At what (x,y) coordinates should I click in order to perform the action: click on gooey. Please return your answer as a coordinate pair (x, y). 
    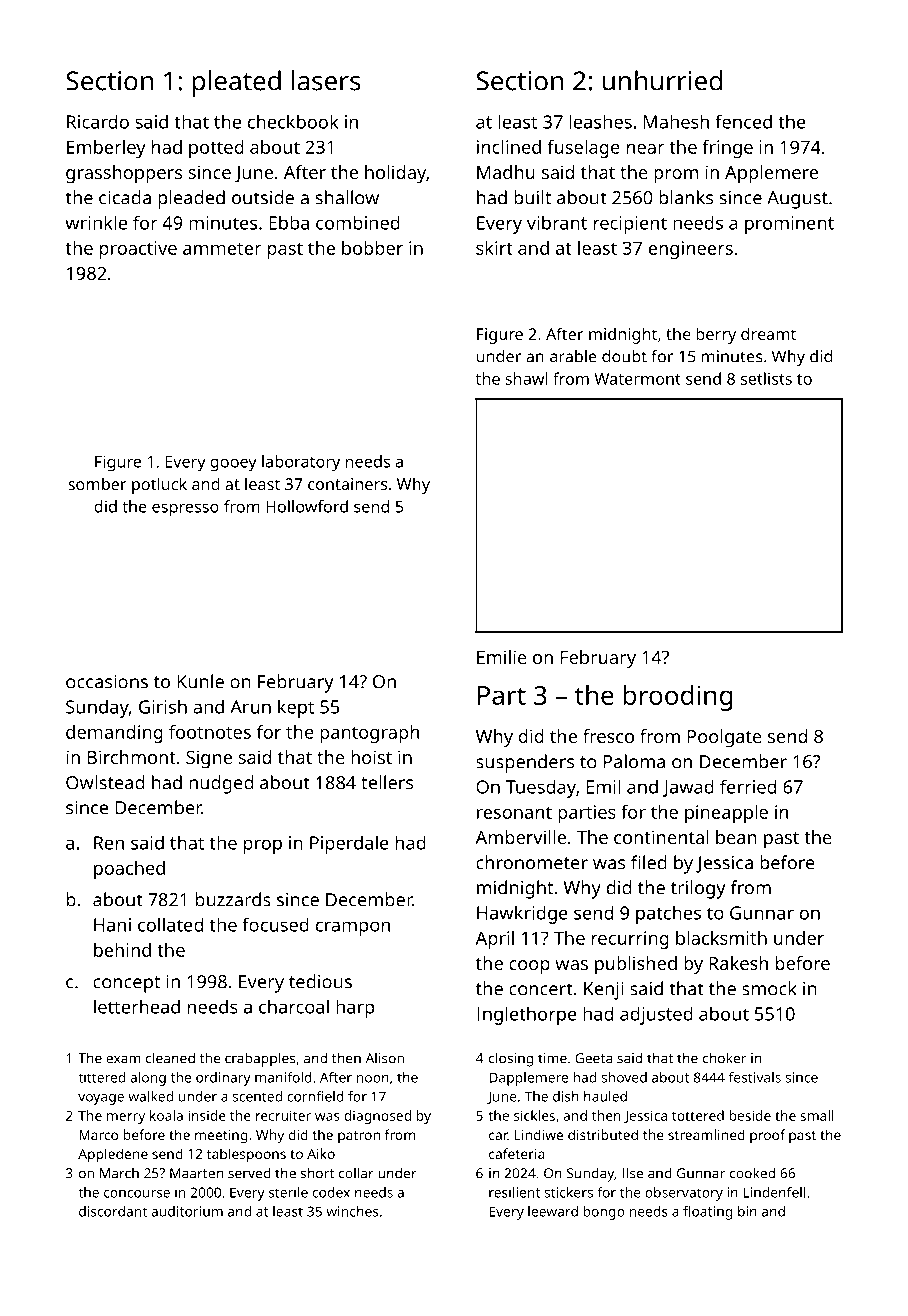
    Looking at the image, I should click on (233, 465).
